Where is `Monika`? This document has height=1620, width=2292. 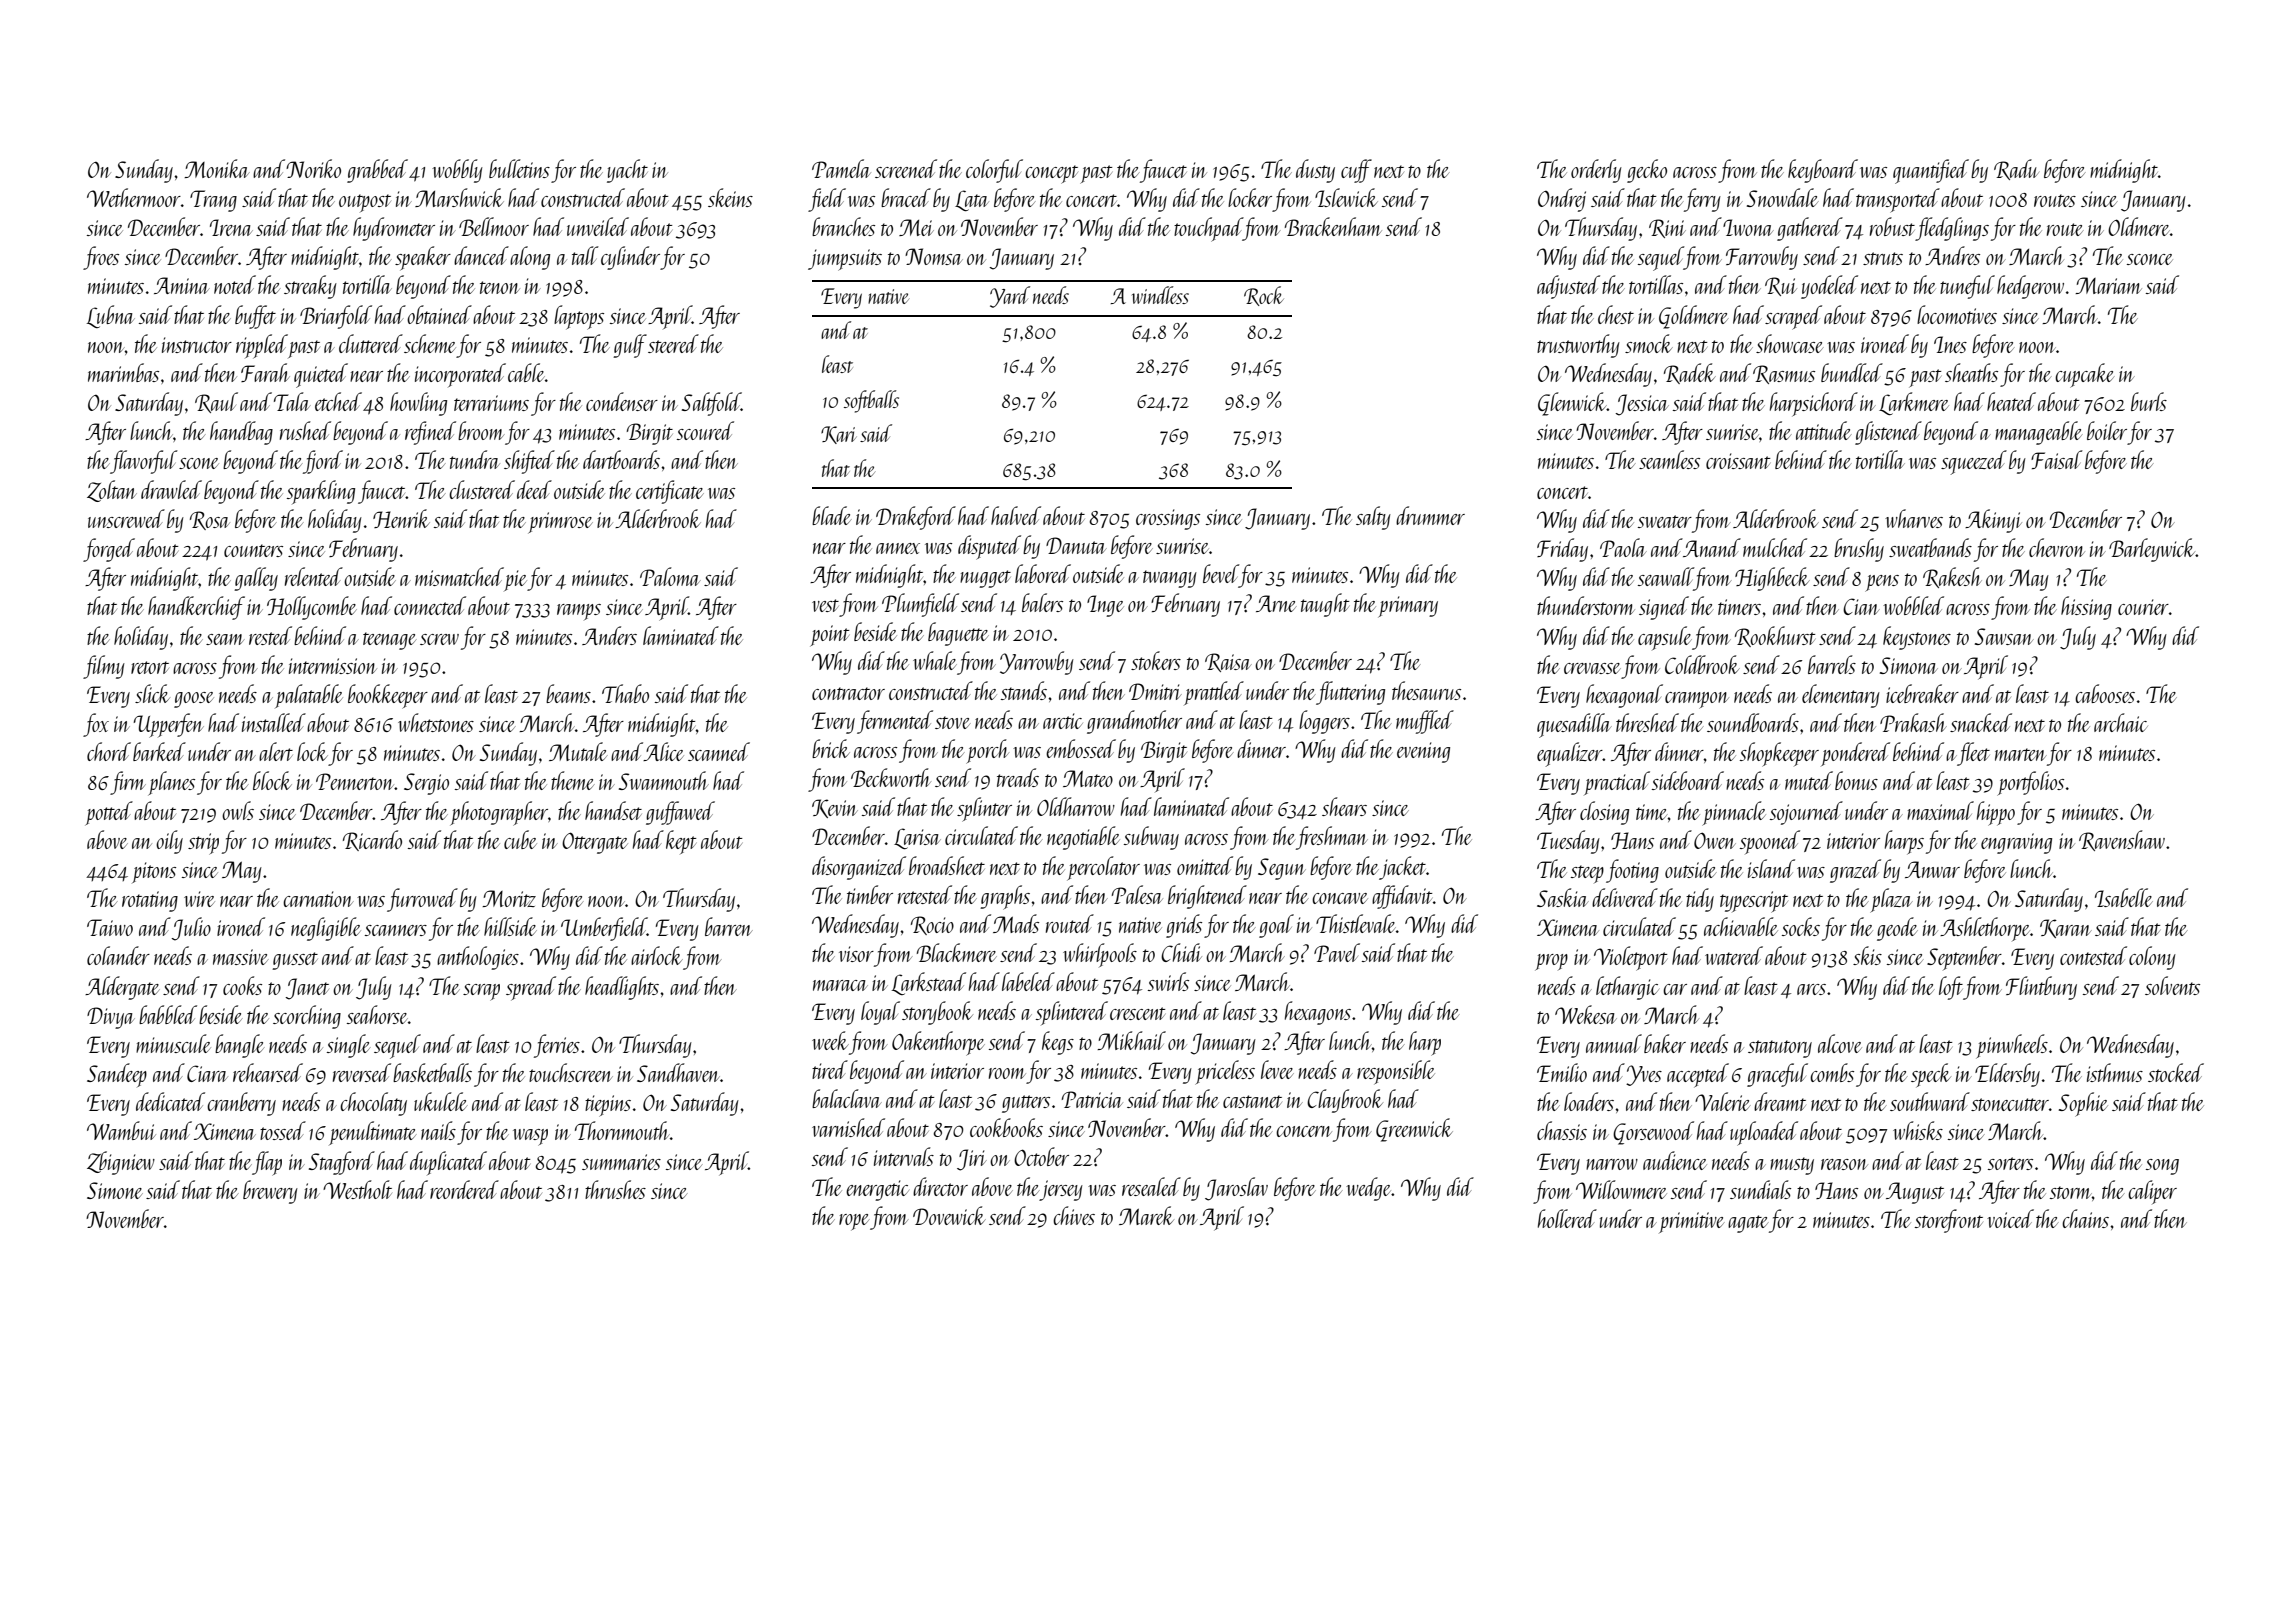
Monika is located at coordinates (217, 168).
